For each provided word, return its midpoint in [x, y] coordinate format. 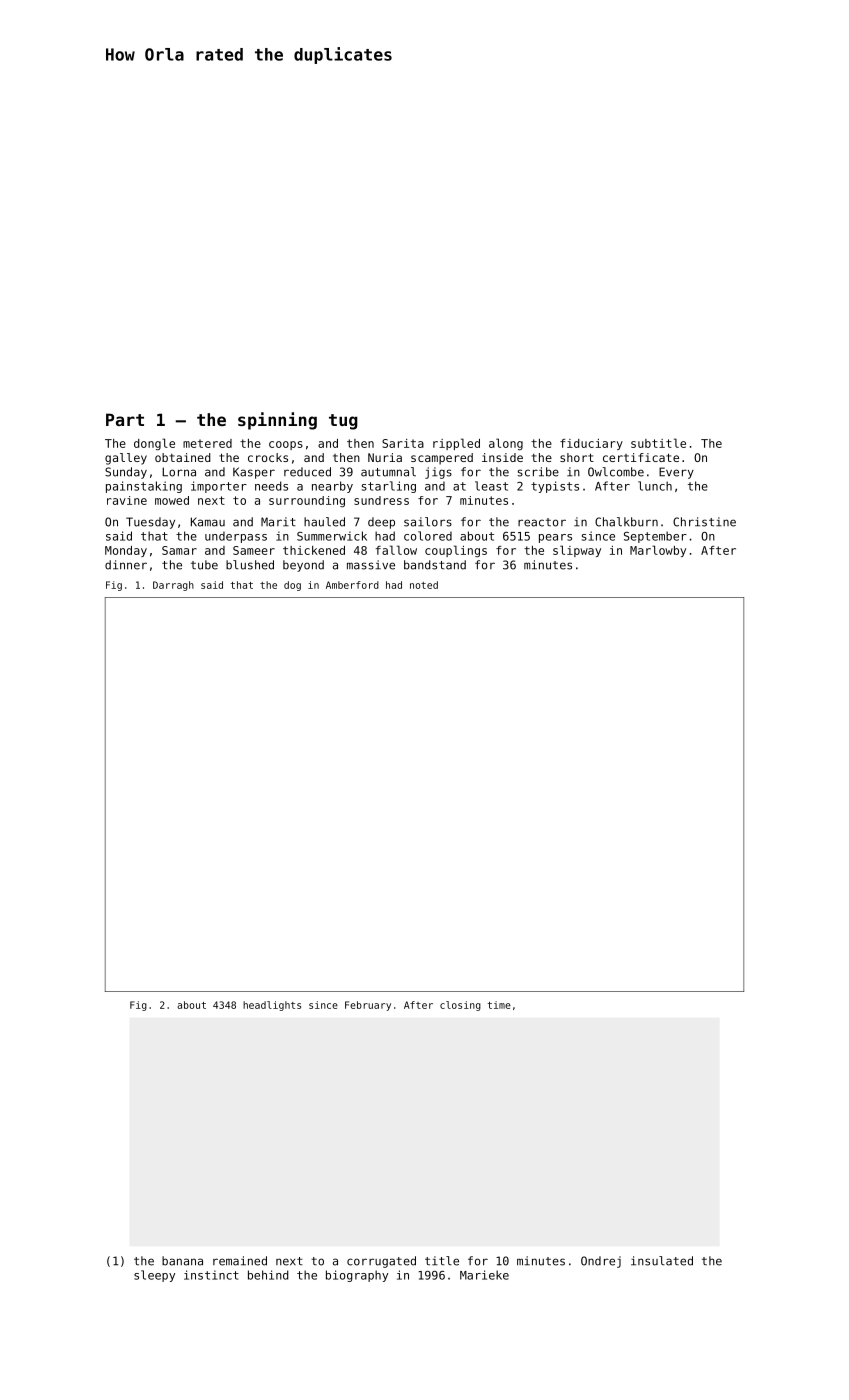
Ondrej [601, 1262]
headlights [272, 1006]
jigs [438, 473]
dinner [126, 565]
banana [182, 1261]
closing [460, 1006]
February [368, 1006]
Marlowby [658, 551]
